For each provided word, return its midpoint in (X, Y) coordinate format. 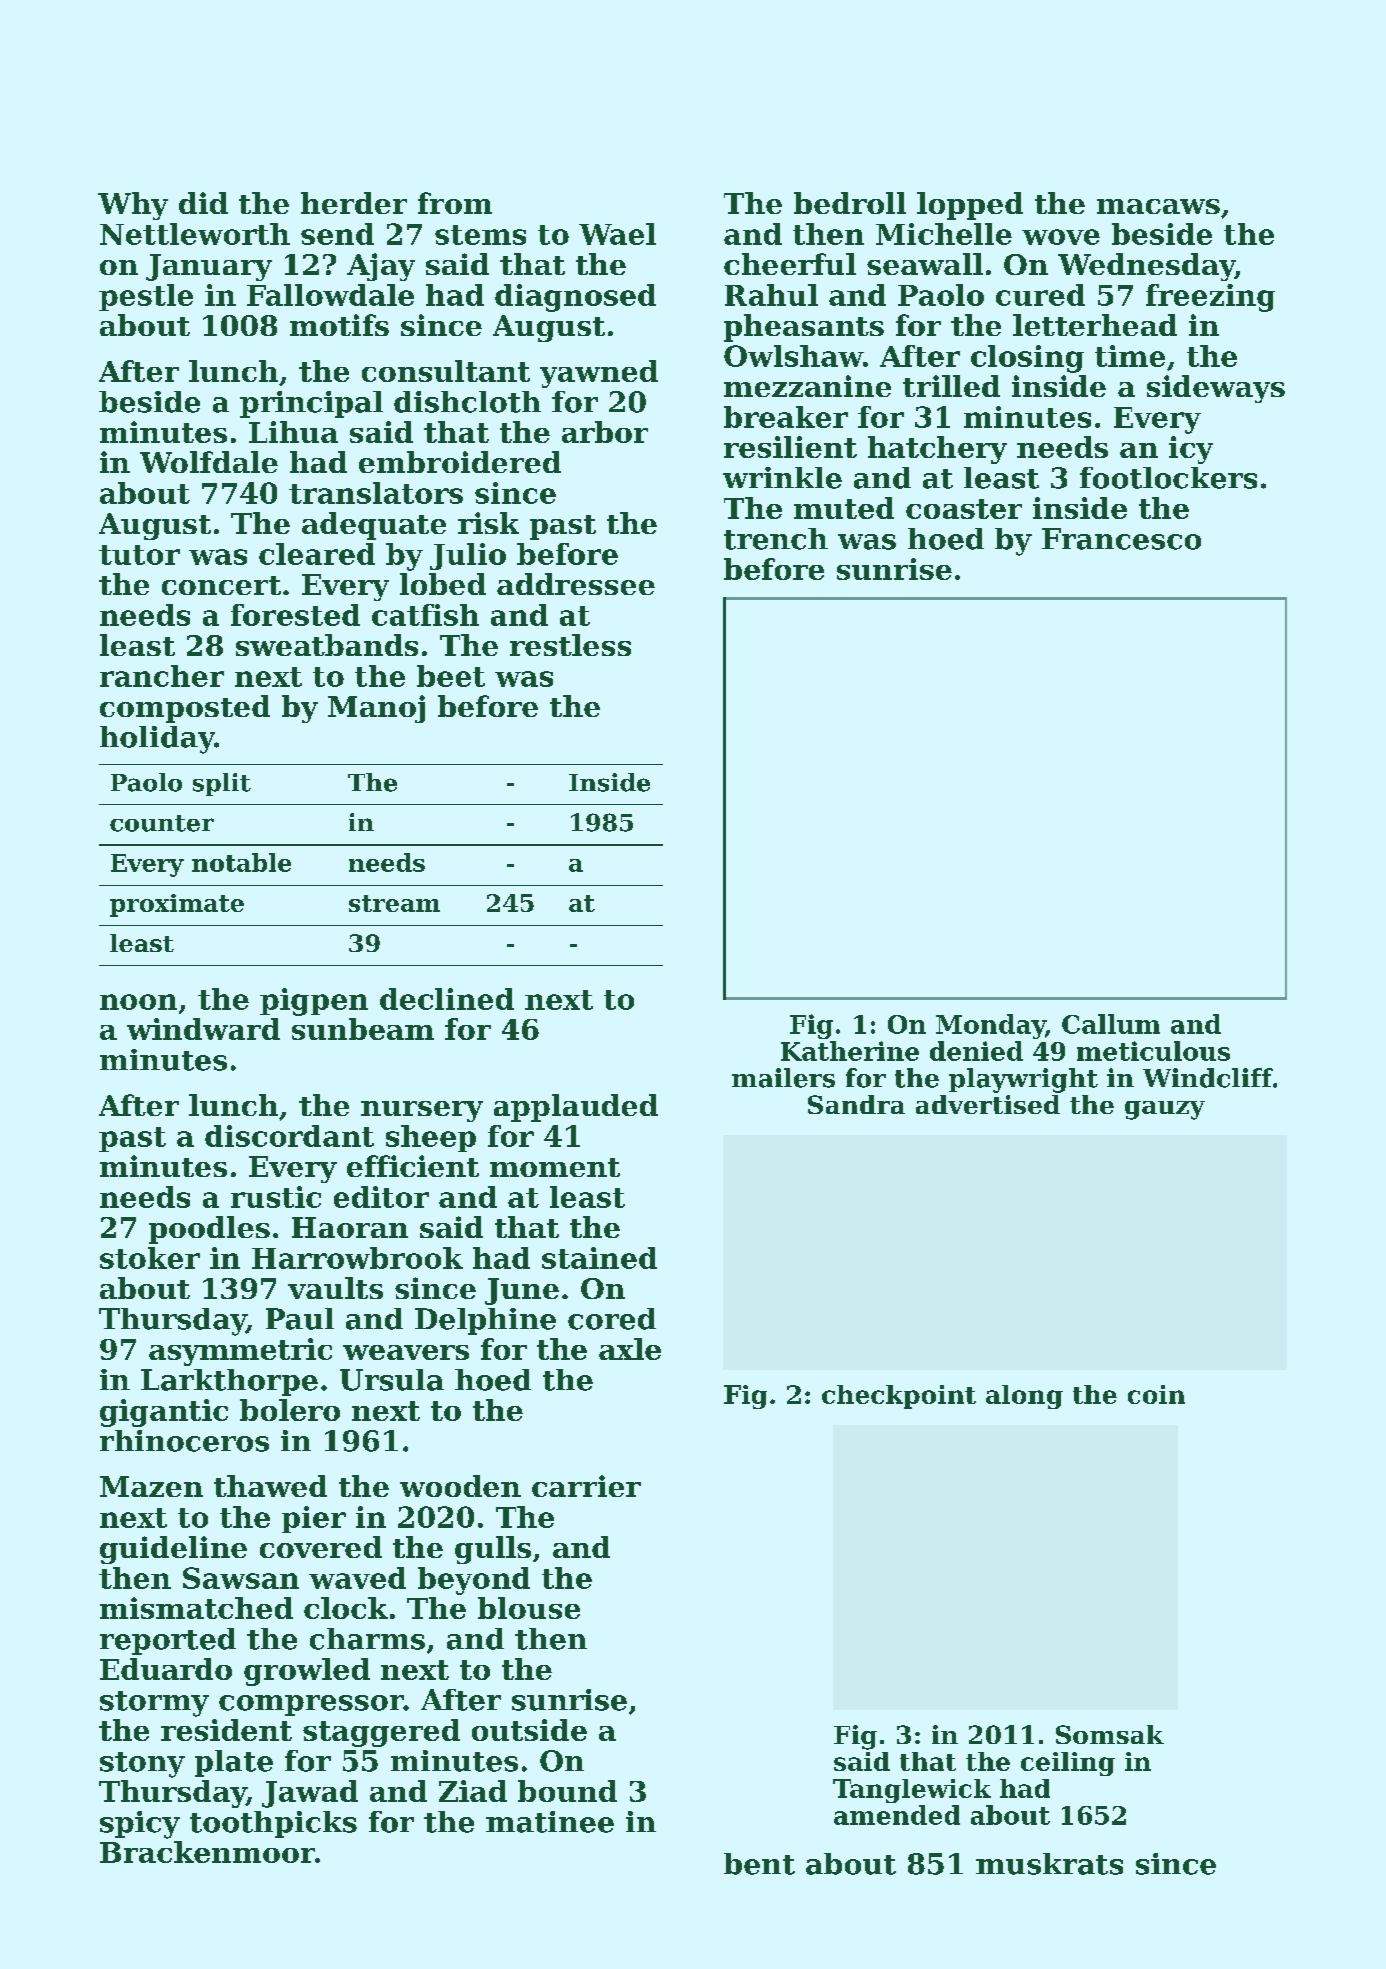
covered (321, 1547)
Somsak (1110, 1734)
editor (381, 1197)
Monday (990, 1026)
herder (354, 203)
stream (394, 903)
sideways (1216, 389)
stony (142, 1765)
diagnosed (575, 298)
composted (185, 709)
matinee (550, 1822)
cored (612, 1319)
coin (1156, 1394)
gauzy (1165, 1110)
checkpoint (899, 1397)
